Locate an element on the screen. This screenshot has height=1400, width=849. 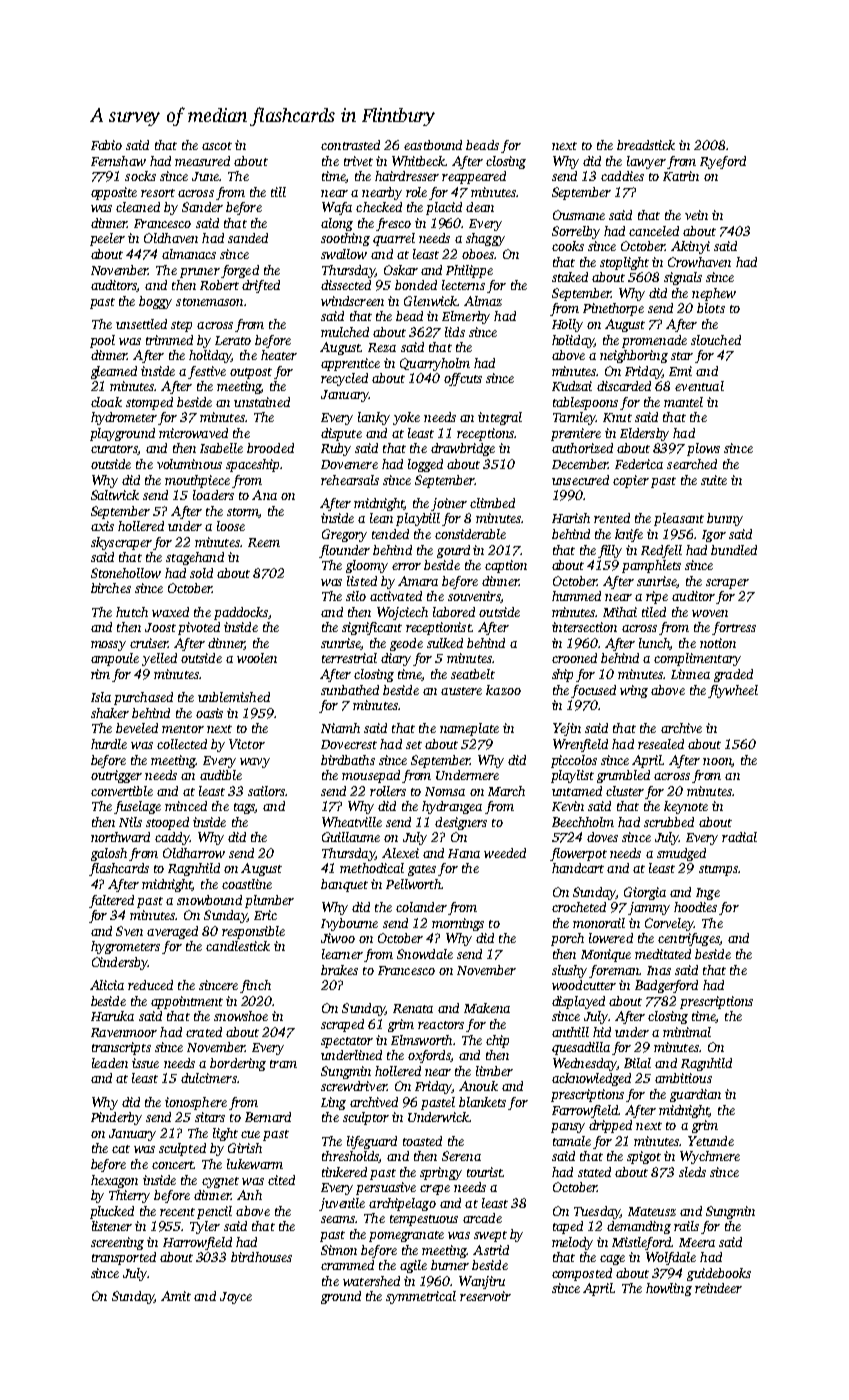
Igor is located at coordinates (714, 536).
